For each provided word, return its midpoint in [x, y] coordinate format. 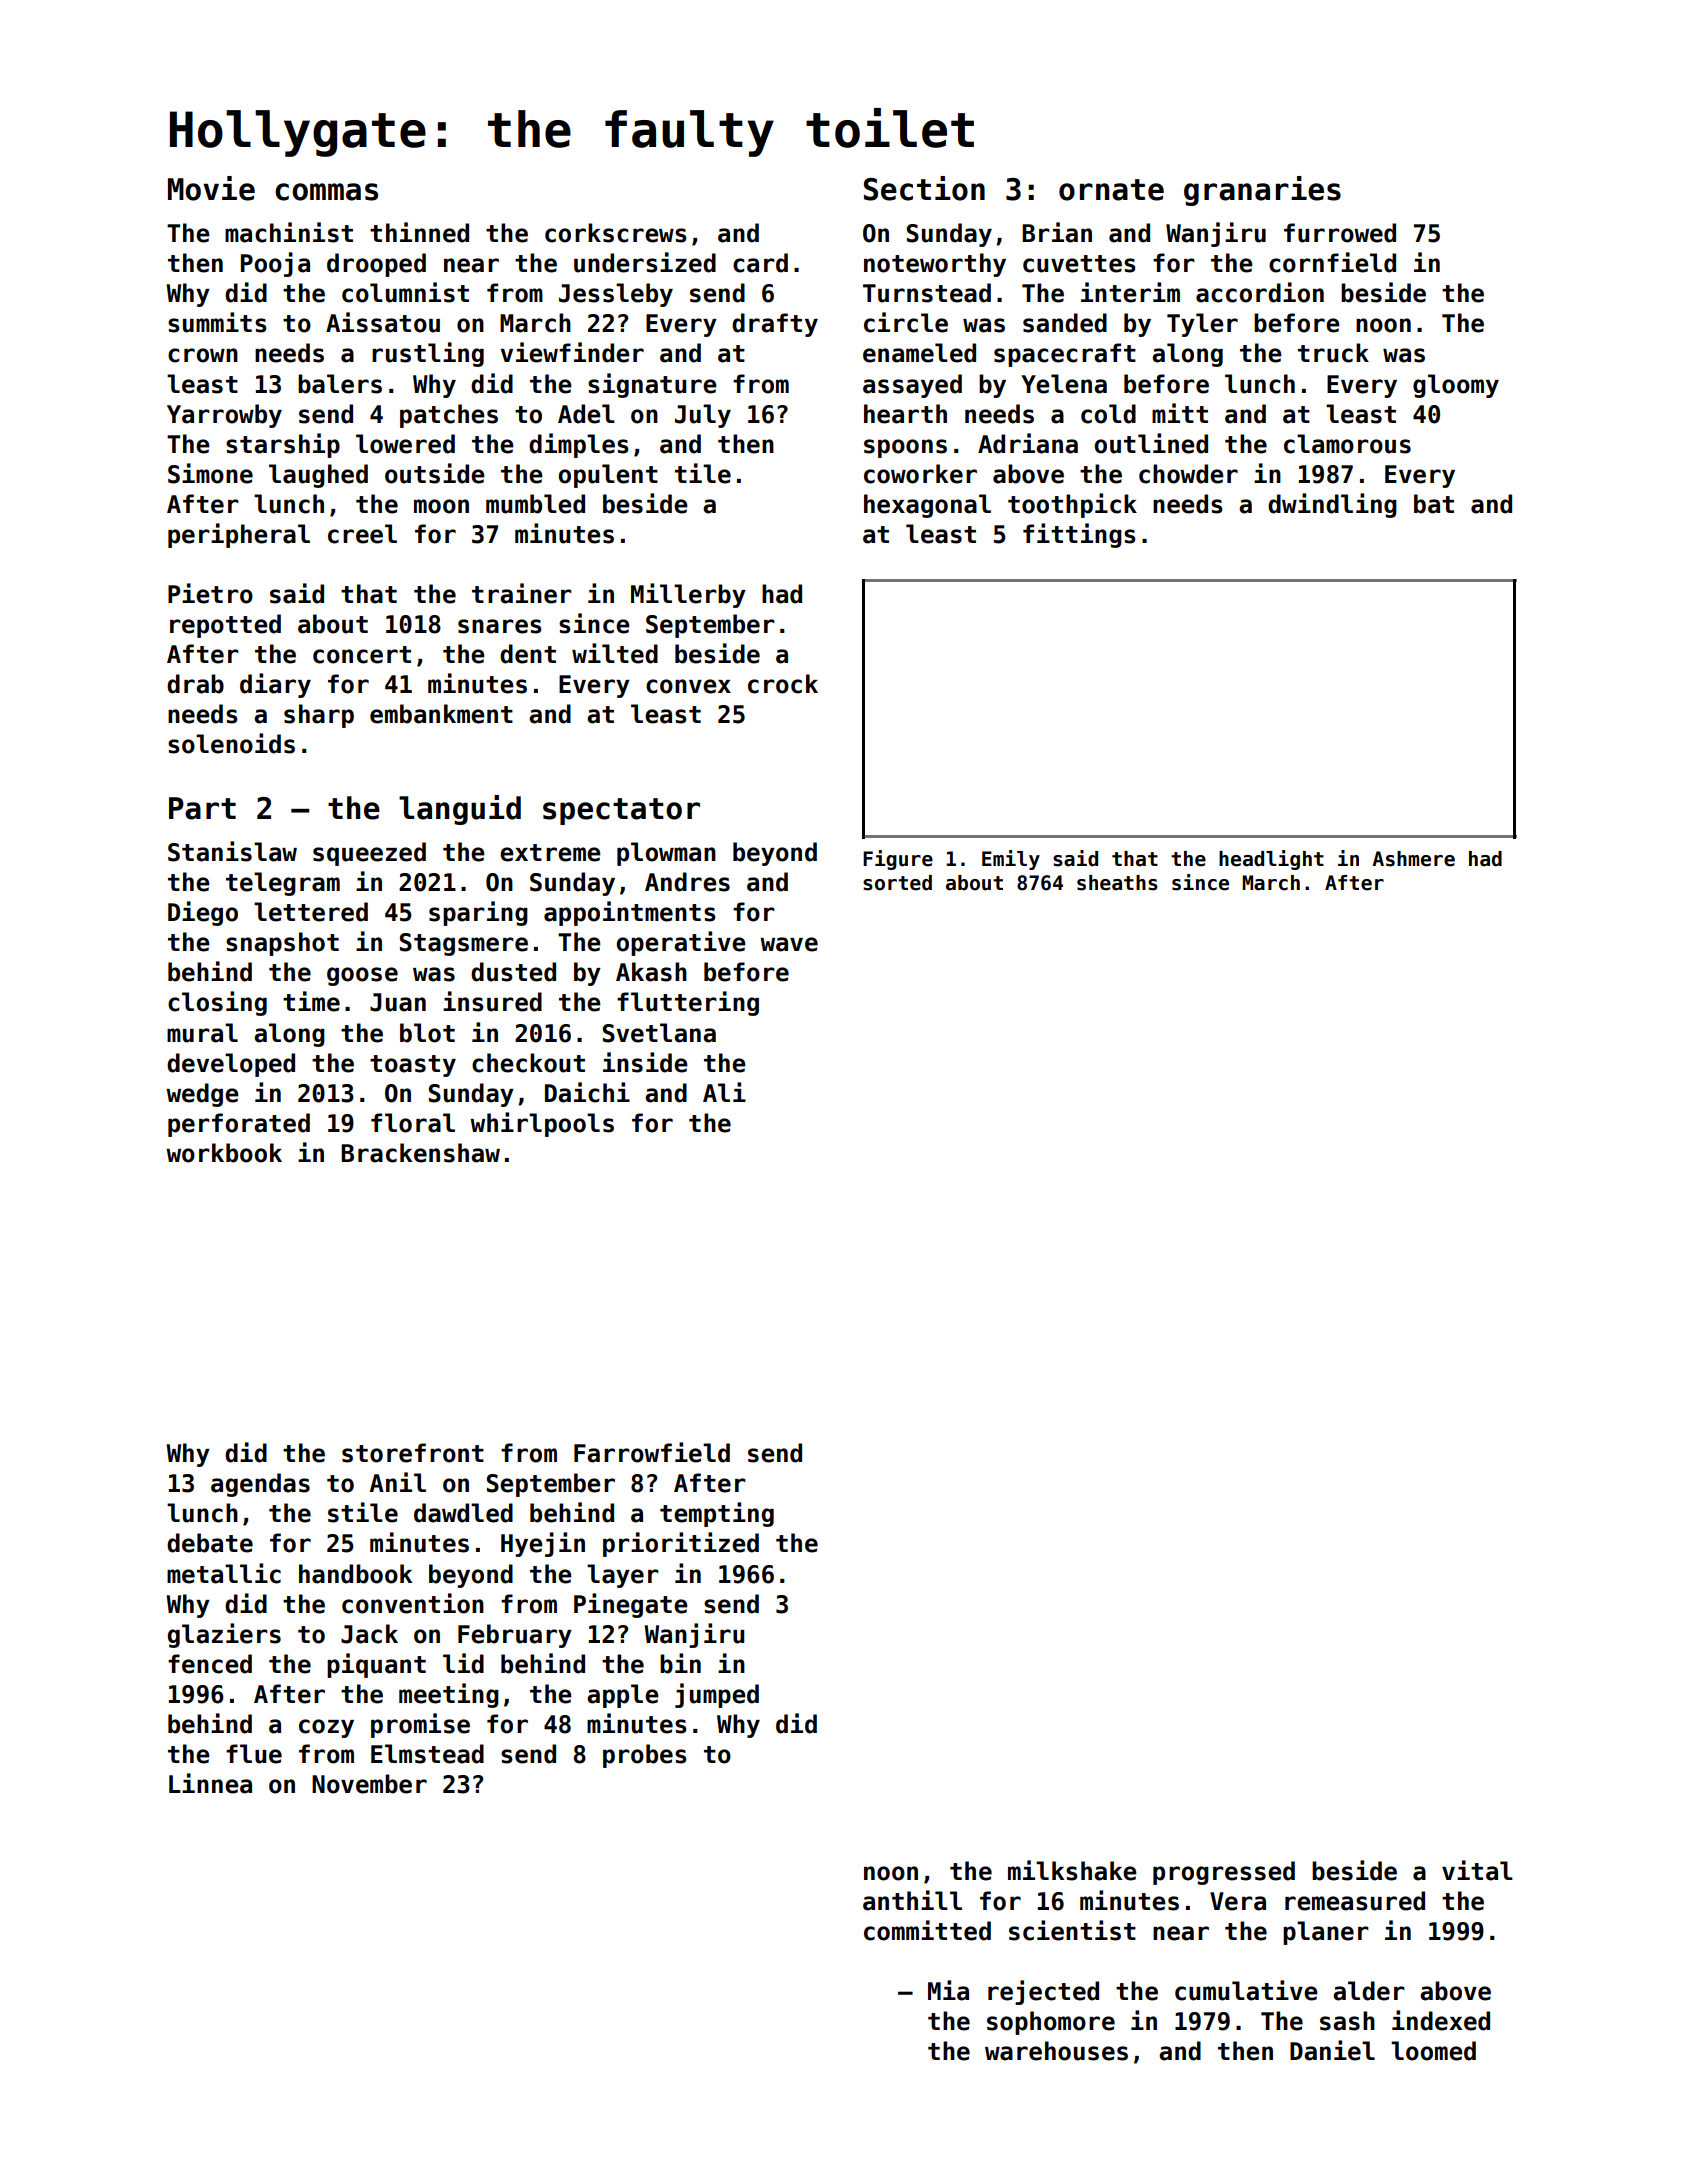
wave [789, 944]
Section [924, 188]
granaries [1262, 191]
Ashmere [1413, 859]
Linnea [210, 1783]
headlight [1271, 860]
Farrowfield [652, 1452]
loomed [1433, 2051]
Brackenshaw [420, 1153]
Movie [211, 188]
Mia [948, 1990]
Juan [398, 1002]
